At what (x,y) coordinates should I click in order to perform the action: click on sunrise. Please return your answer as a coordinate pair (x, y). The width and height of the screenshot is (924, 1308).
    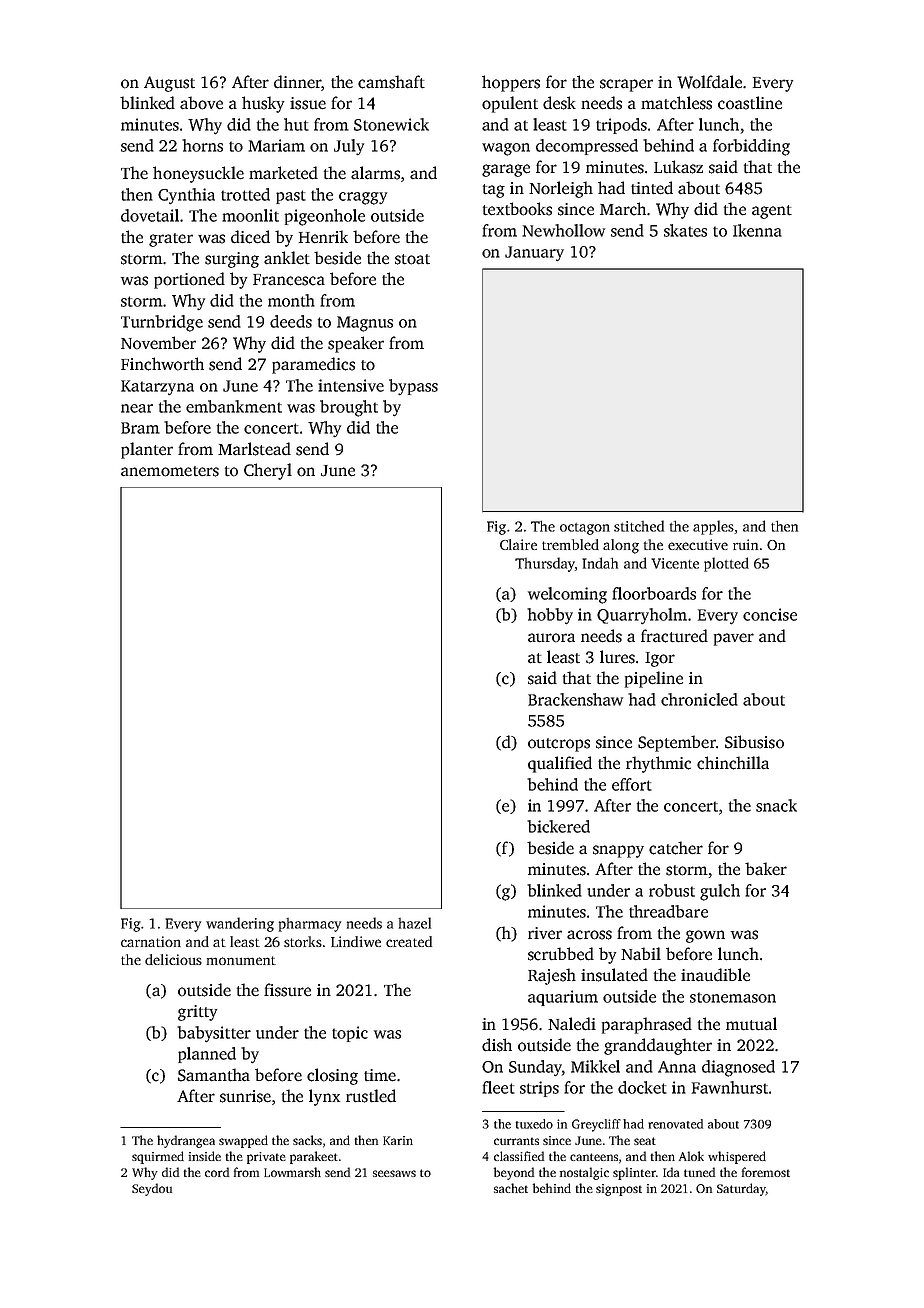
    Looking at the image, I should click on (245, 1096).
